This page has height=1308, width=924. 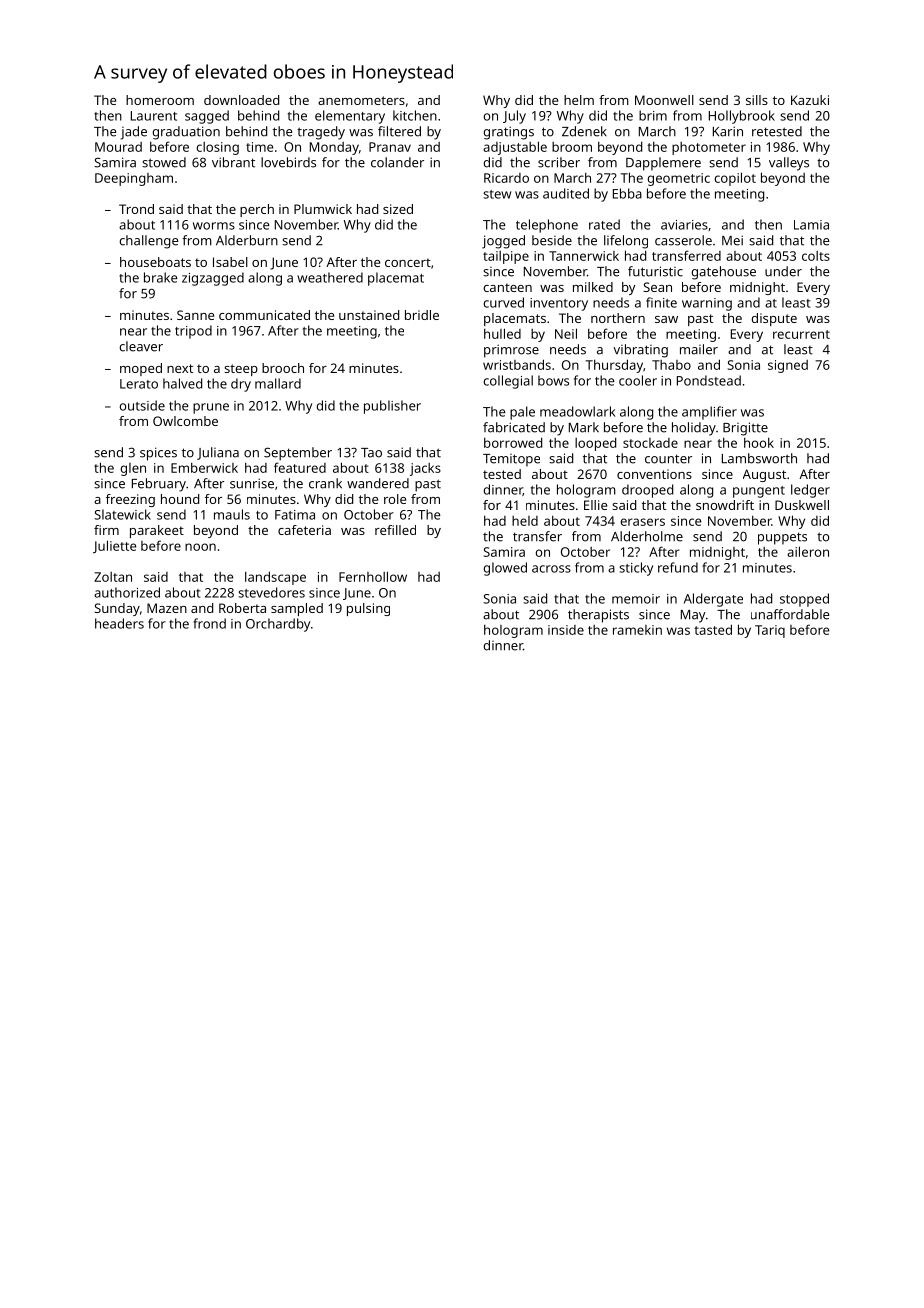 I want to click on August, so click(x=764, y=475).
